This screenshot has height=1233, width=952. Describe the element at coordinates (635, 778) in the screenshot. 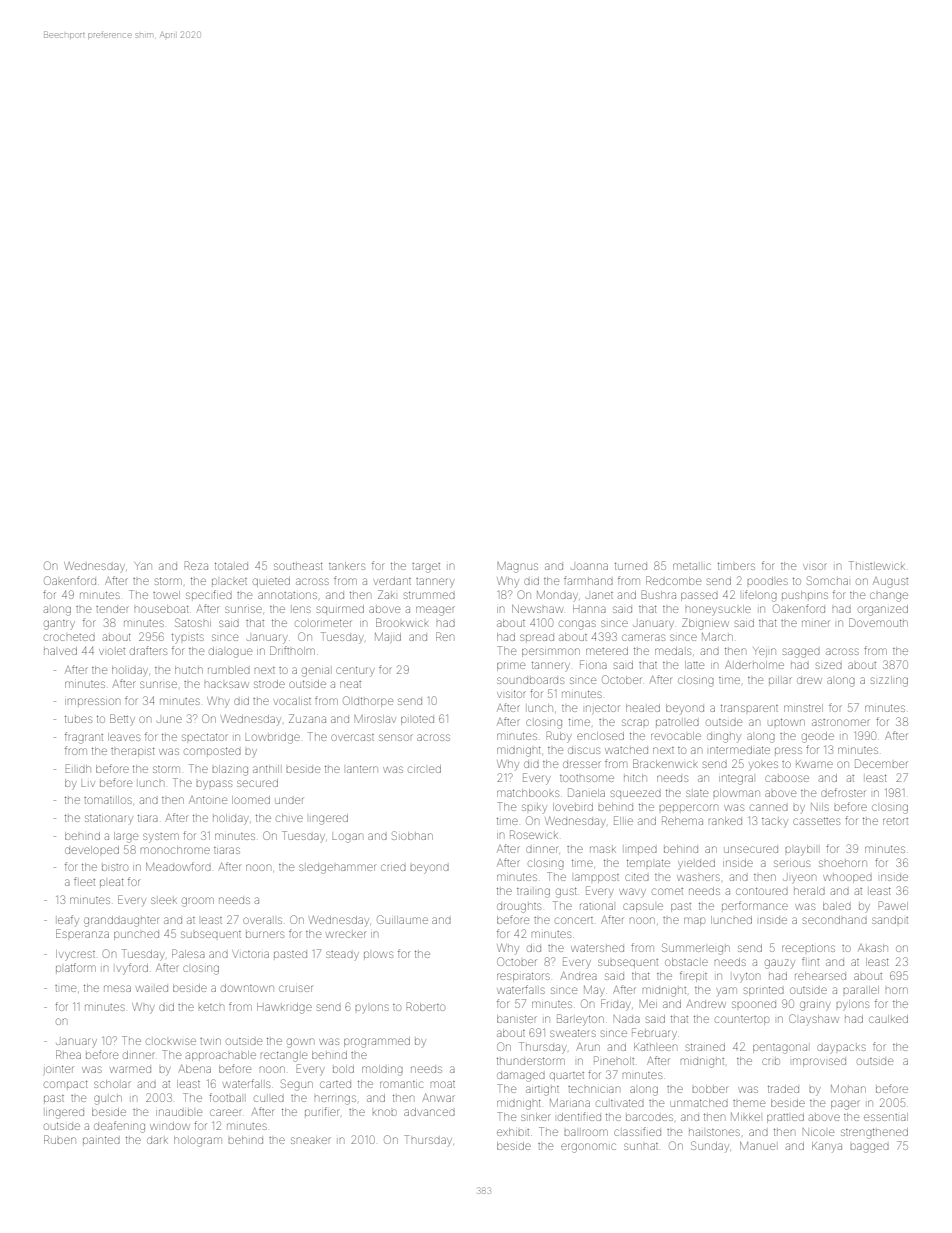

I see `hitch` at that location.
